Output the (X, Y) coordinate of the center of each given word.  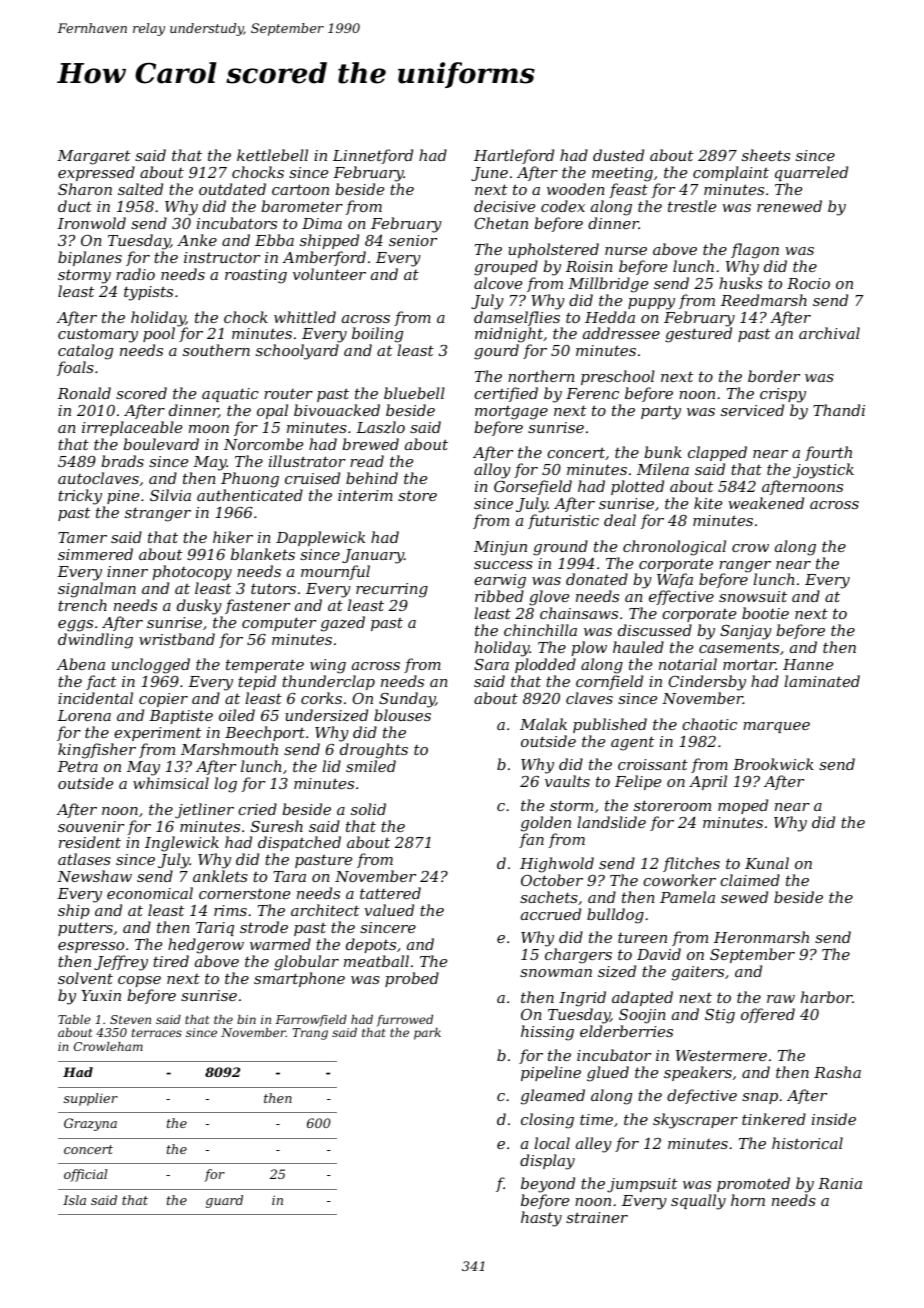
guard (224, 1201)
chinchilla (540, 630)
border (774, 376)
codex (563, 206)
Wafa (675, 580)
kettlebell (272, 155)
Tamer (82, 537)
